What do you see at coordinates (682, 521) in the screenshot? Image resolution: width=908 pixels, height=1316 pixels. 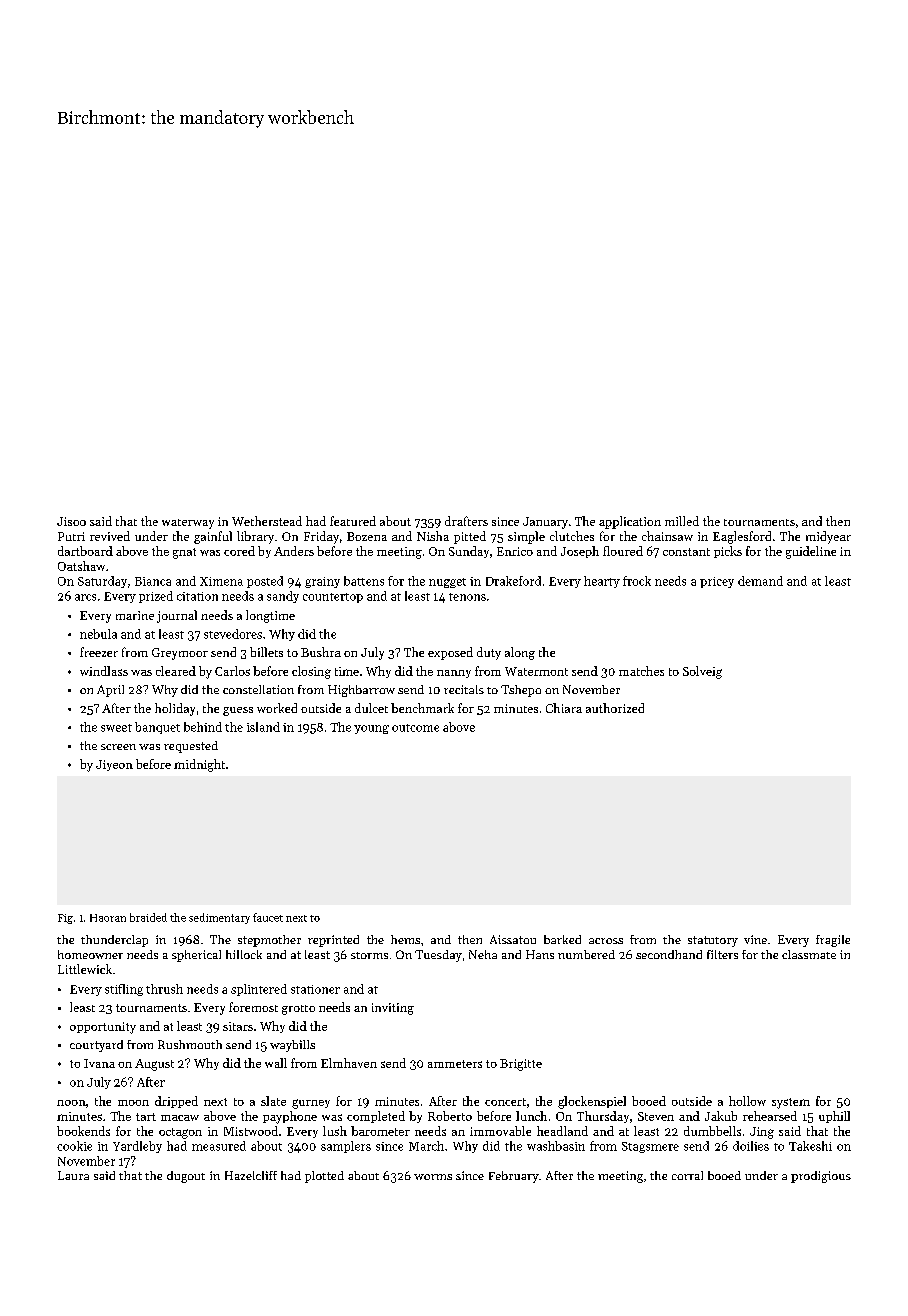 I see `milled` at bounding box center [682, 521].
